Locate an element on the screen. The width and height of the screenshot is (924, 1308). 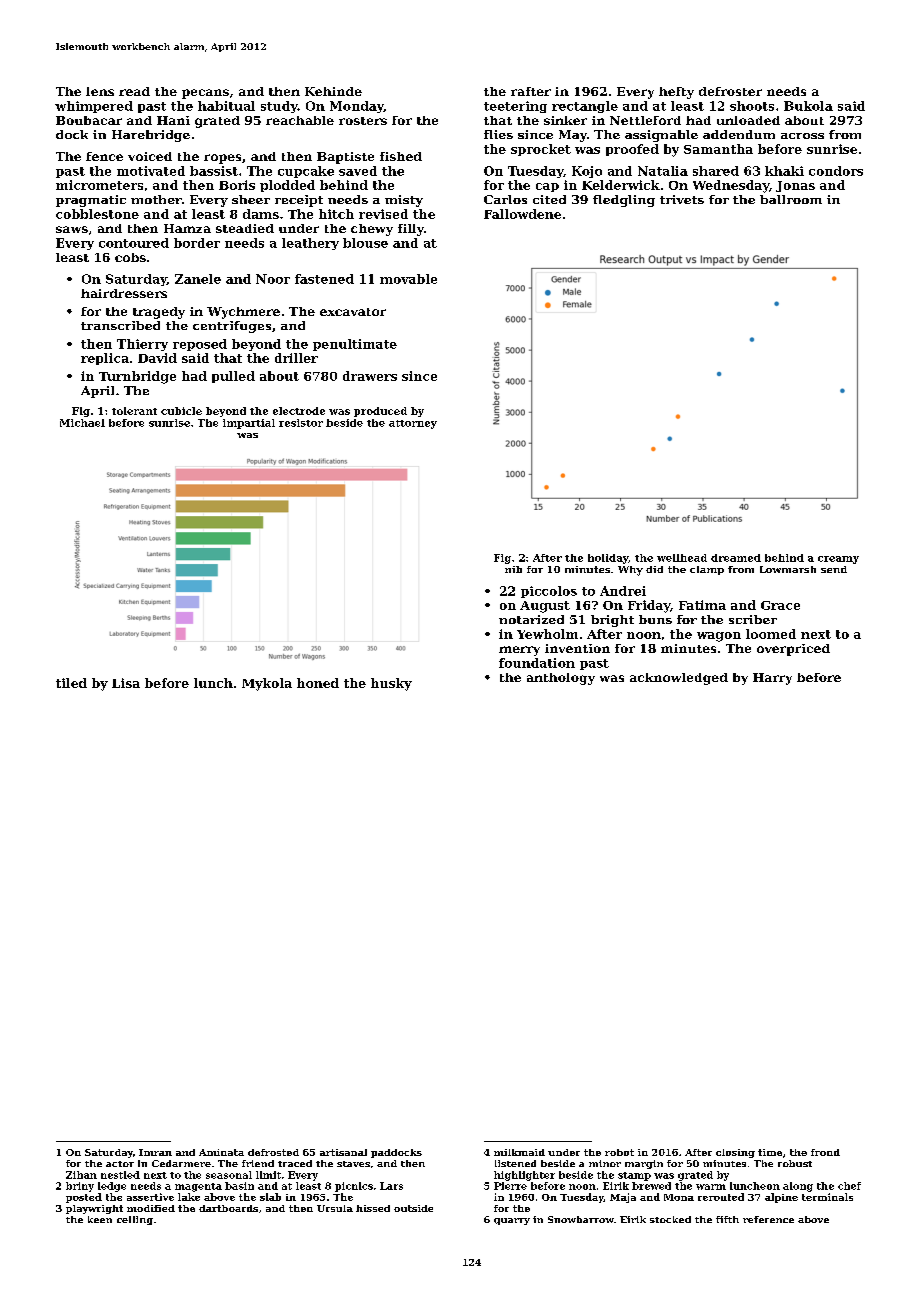
Lisa is located at coordinates (126, 683).
